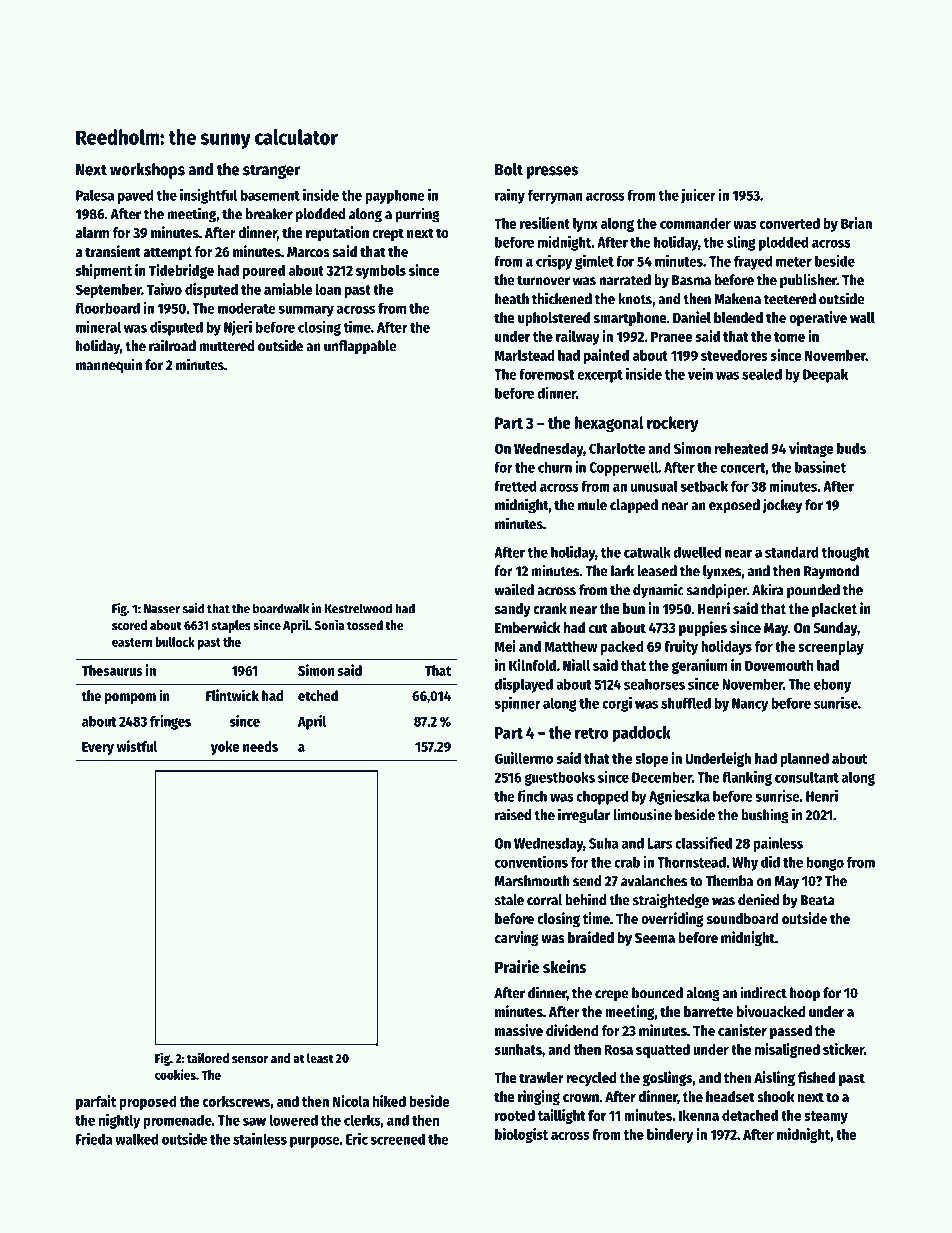 The width and height of the page is (952, 1233). Describe the element at coordinates (617, 704) in the page. I see `corgi` at that location.
